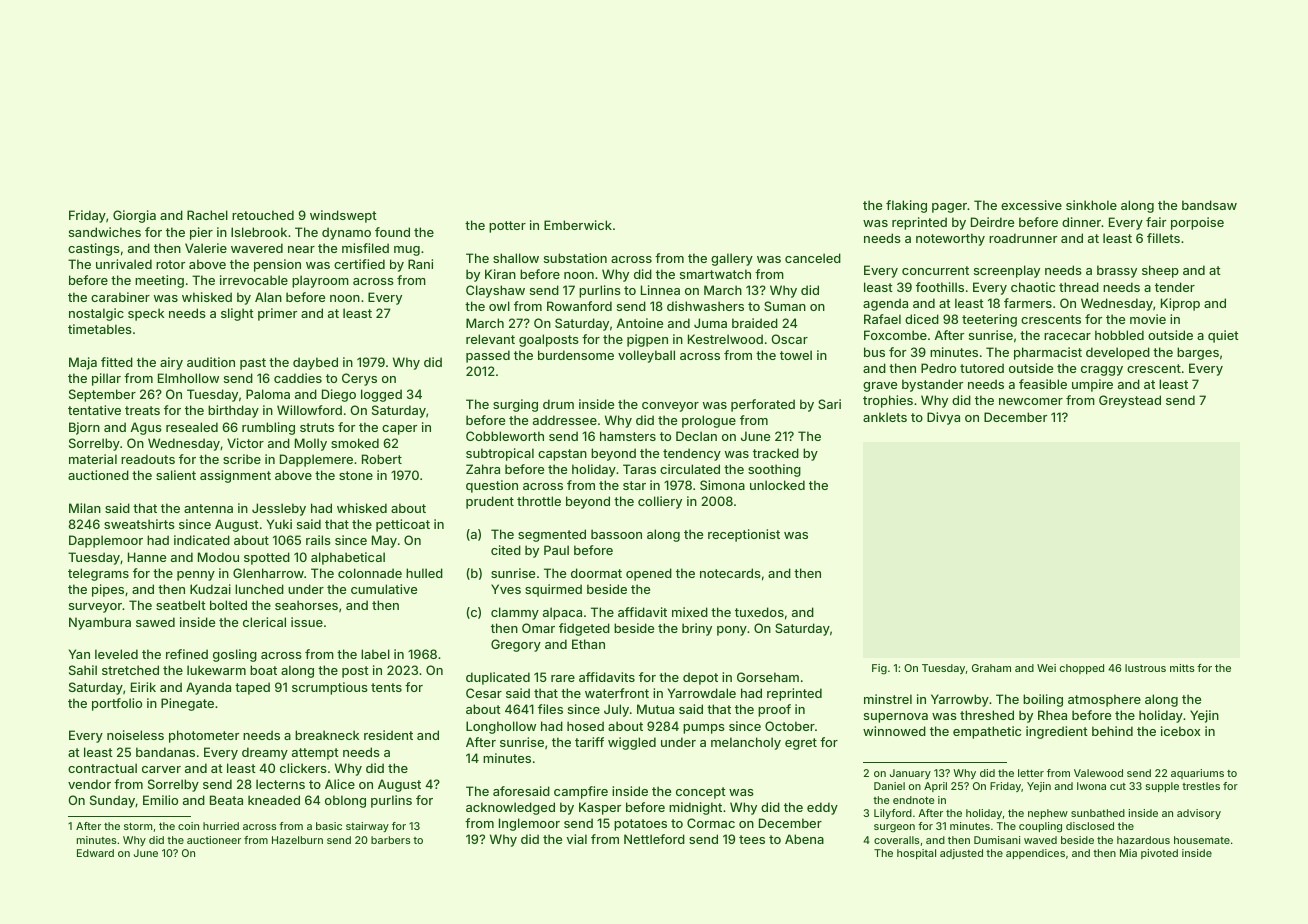 This screenshot has width=1308, height=924. I want to click on Hazelburn, so click(297, 840).
